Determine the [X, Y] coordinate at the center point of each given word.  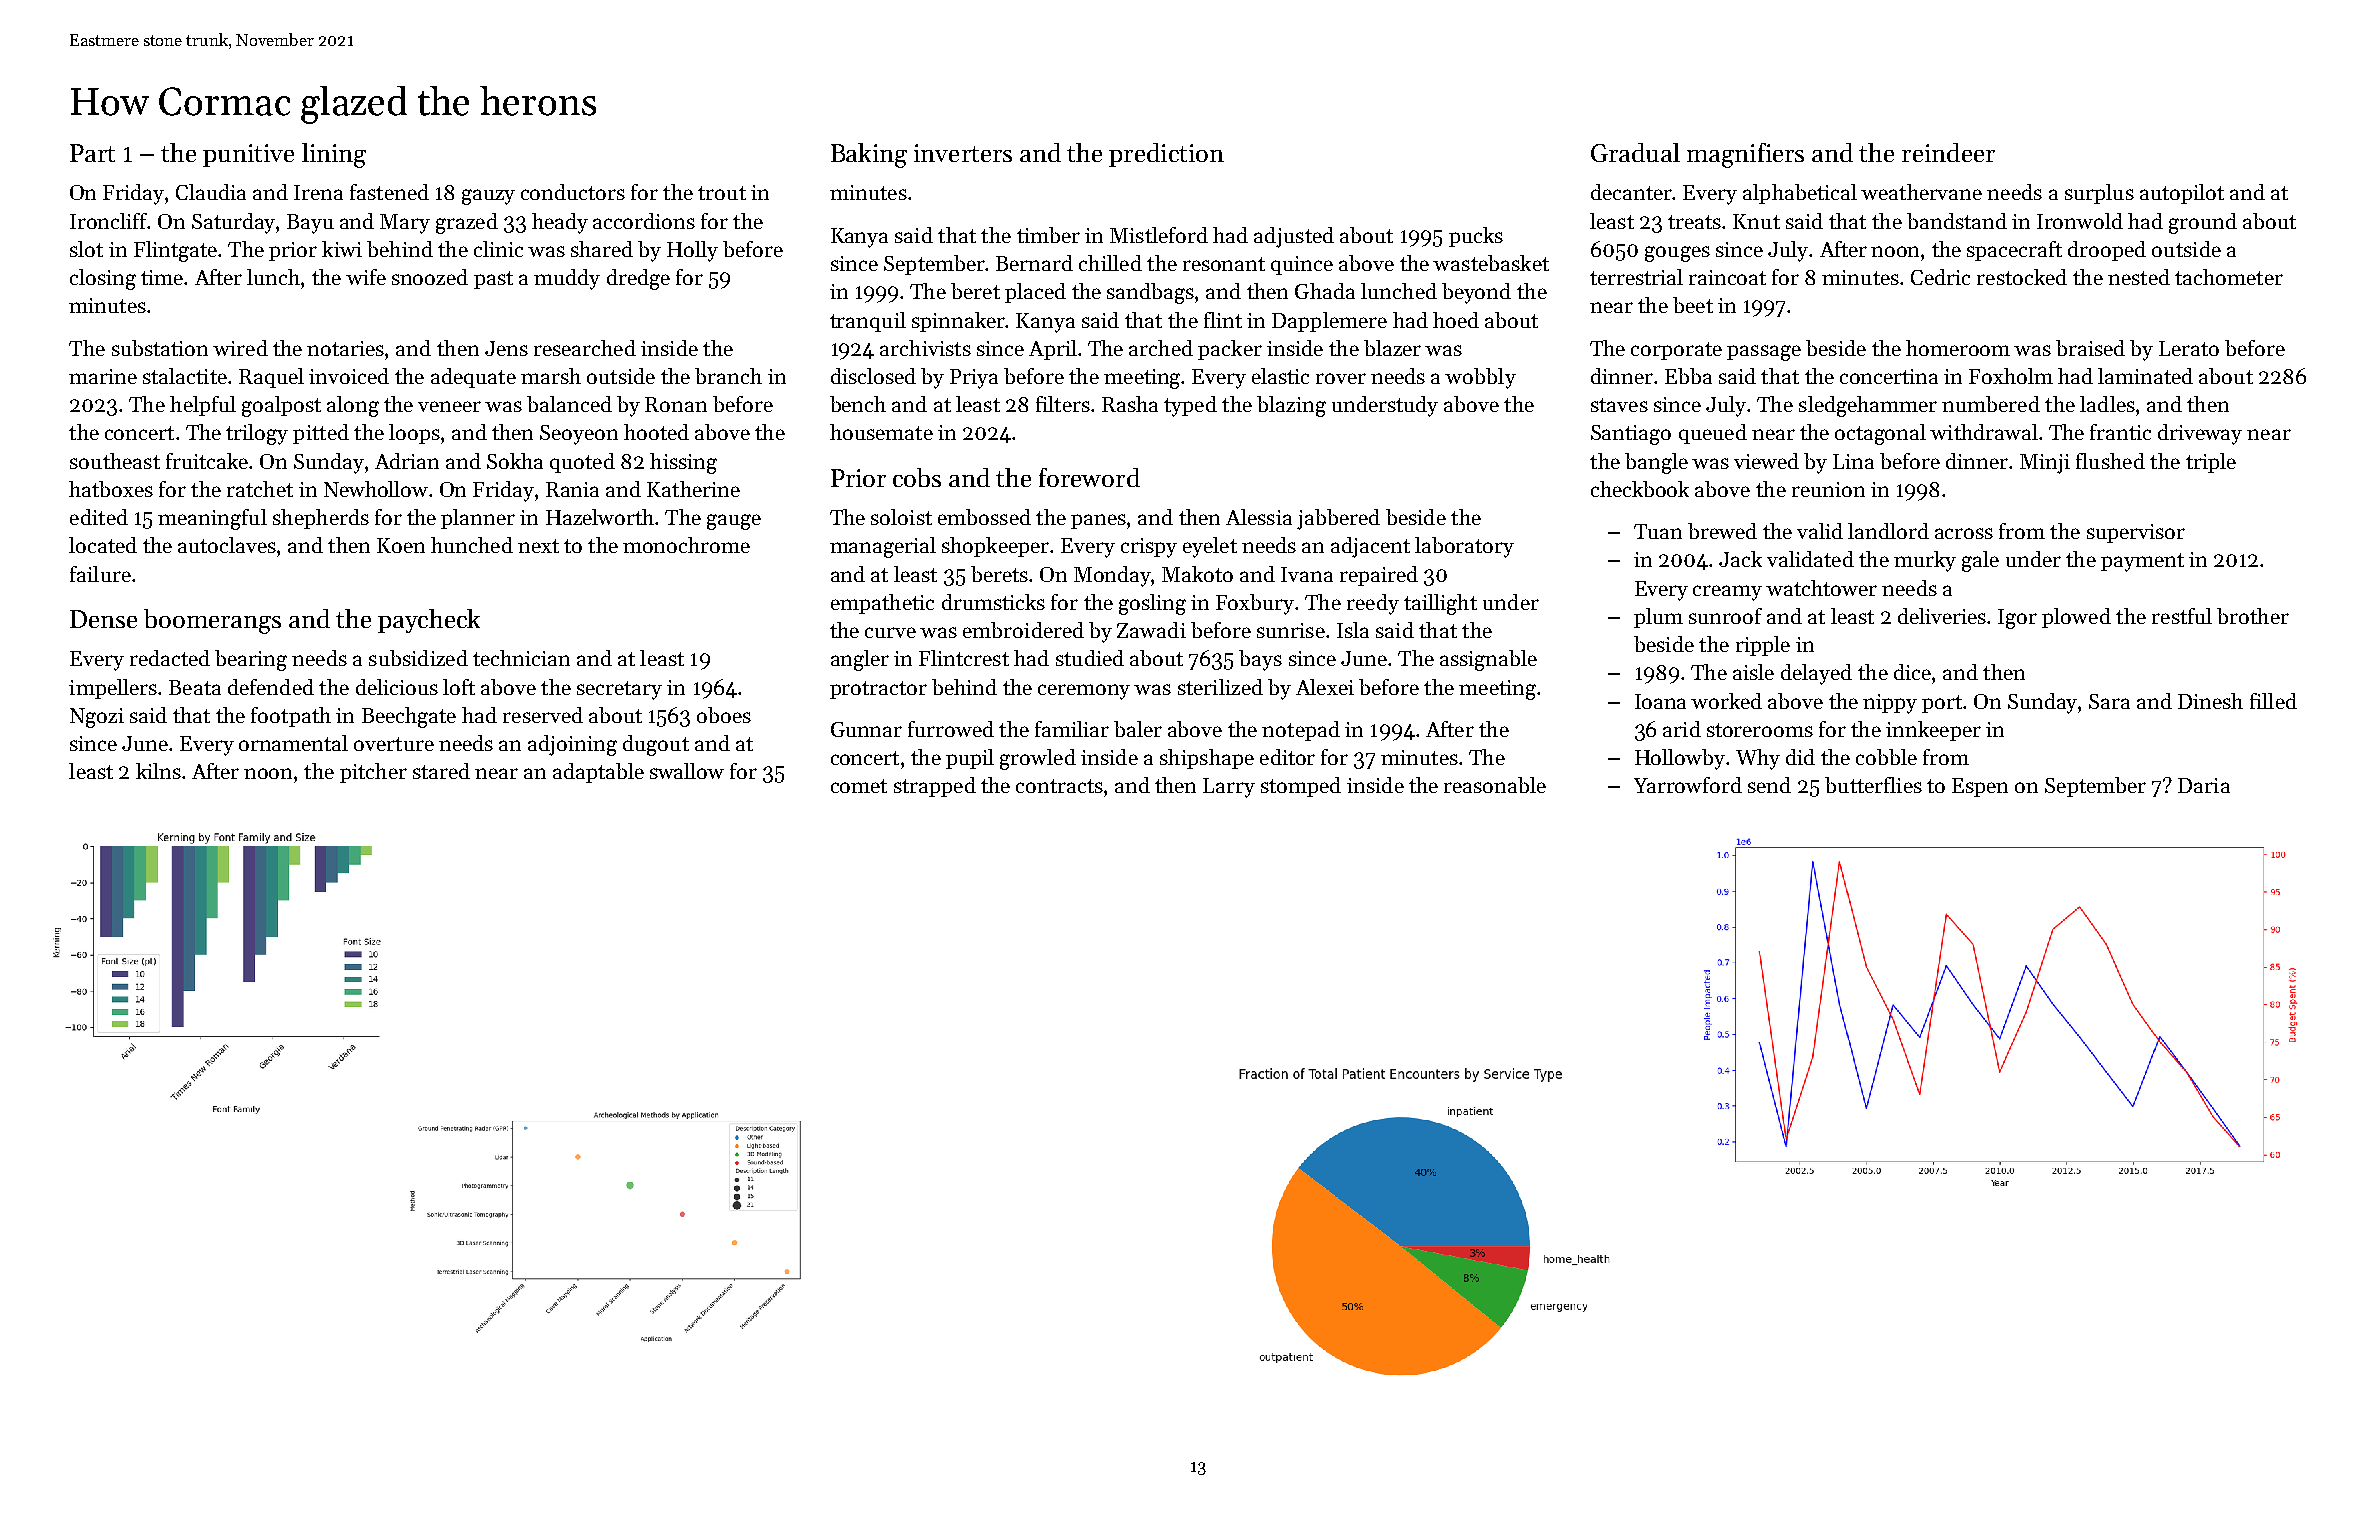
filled [2273, 701]
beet [1693, 305]
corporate [1676, 351]
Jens [506, 348]
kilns [158, 771]
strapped [935, 787]
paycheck [429, 621]
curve [890, 632]
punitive [248, 155]
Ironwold [2080, 221]
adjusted [1294, 237]
